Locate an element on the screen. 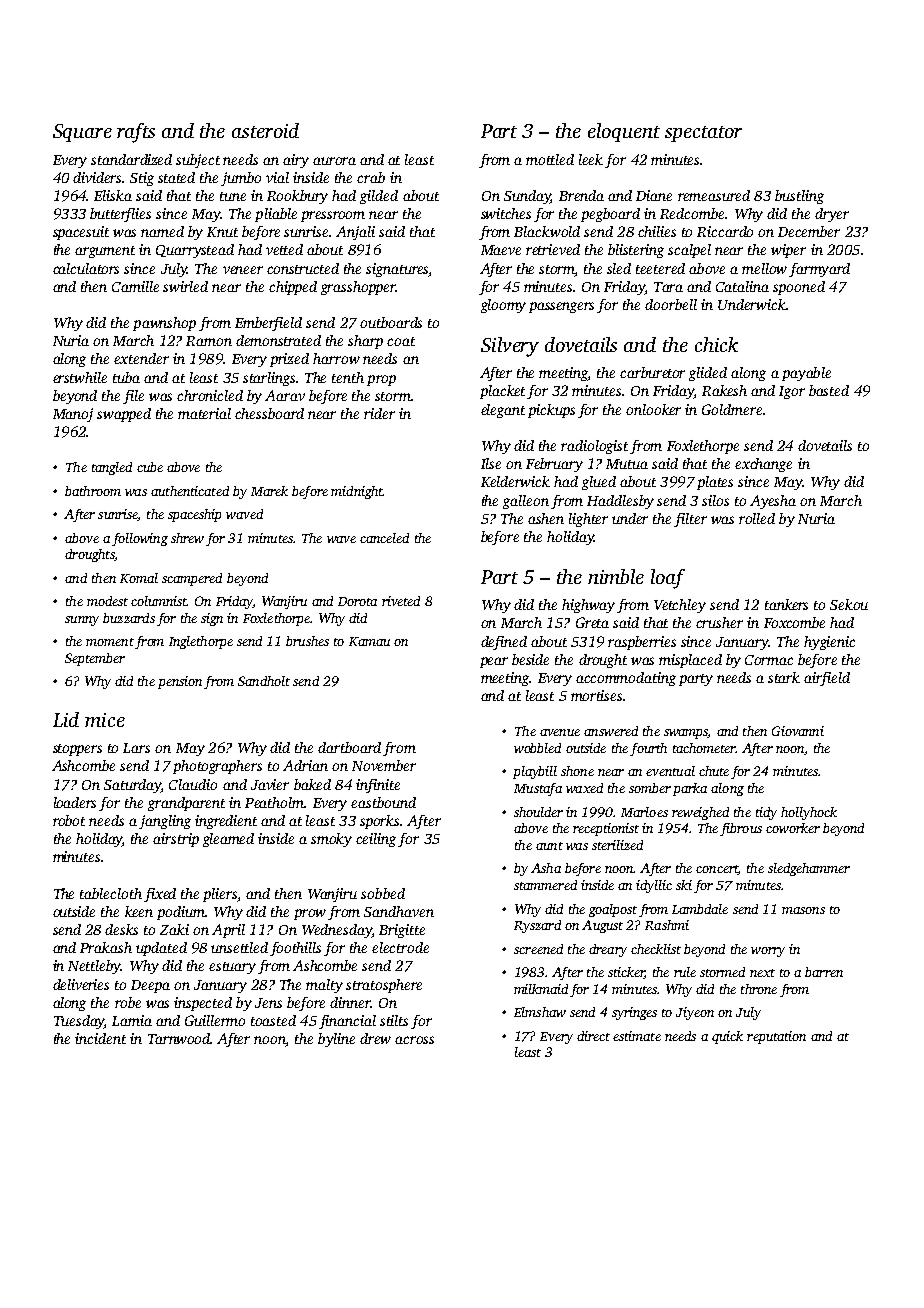 This screenshot has height=1308, width=924. spectator is located at coordinates (703, 134).
